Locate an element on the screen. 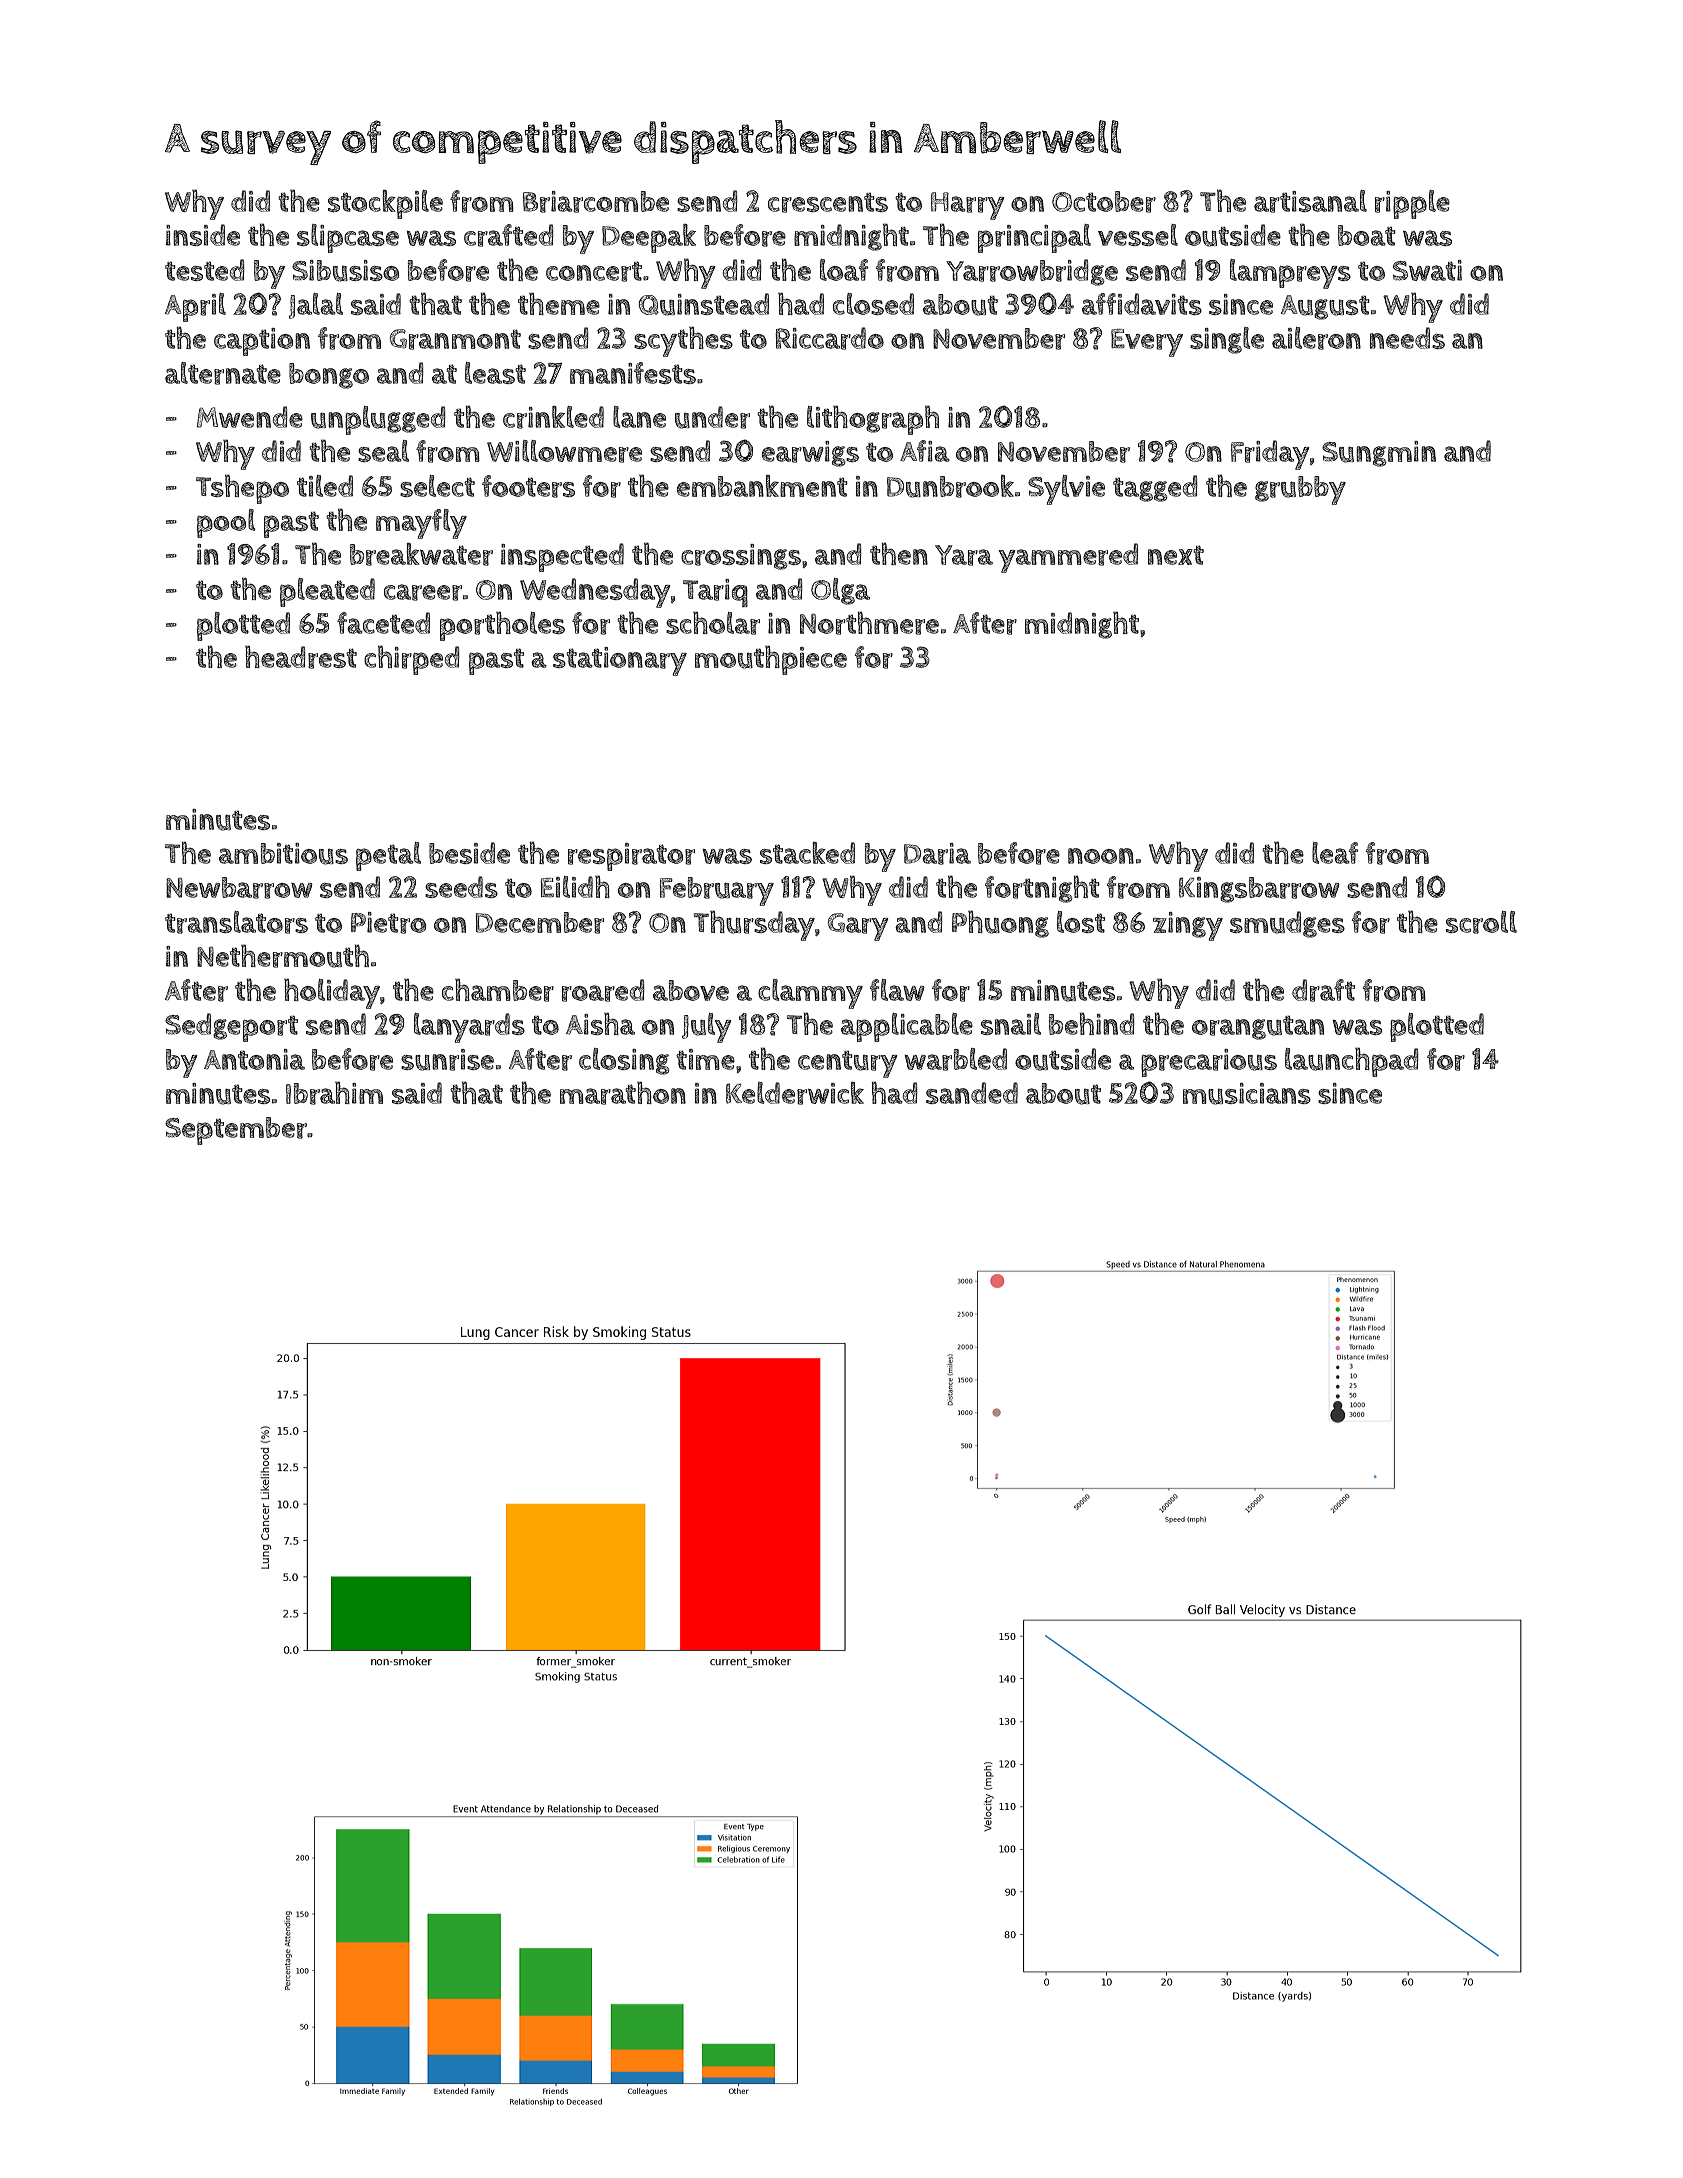 This screenshot has height=2178, width=1683. Kelderwick is located at coordinates (795, 1093).
